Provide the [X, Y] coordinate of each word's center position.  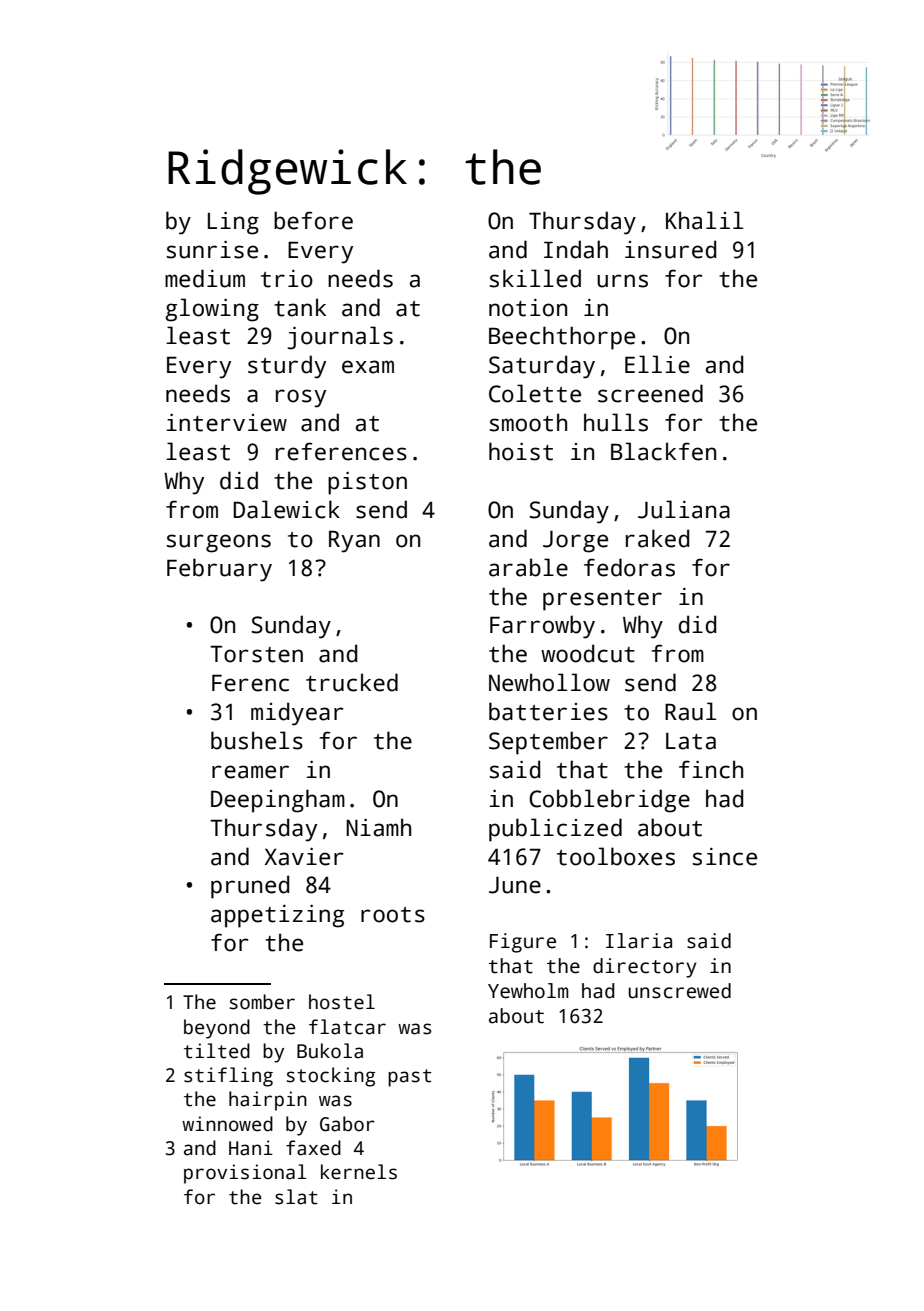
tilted [217, 1051]
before [313, 220]
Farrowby [542, 627]
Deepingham [278, 801]
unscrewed [679, 991]
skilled [535, 278]
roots [393, 915]
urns [622, 281]
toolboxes [616, 856]
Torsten [256, 654]
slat [296, 1197]
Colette [535, 393]
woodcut [588, 653]
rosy [301, 398]
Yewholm [528, 991]
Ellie [657, 364]
